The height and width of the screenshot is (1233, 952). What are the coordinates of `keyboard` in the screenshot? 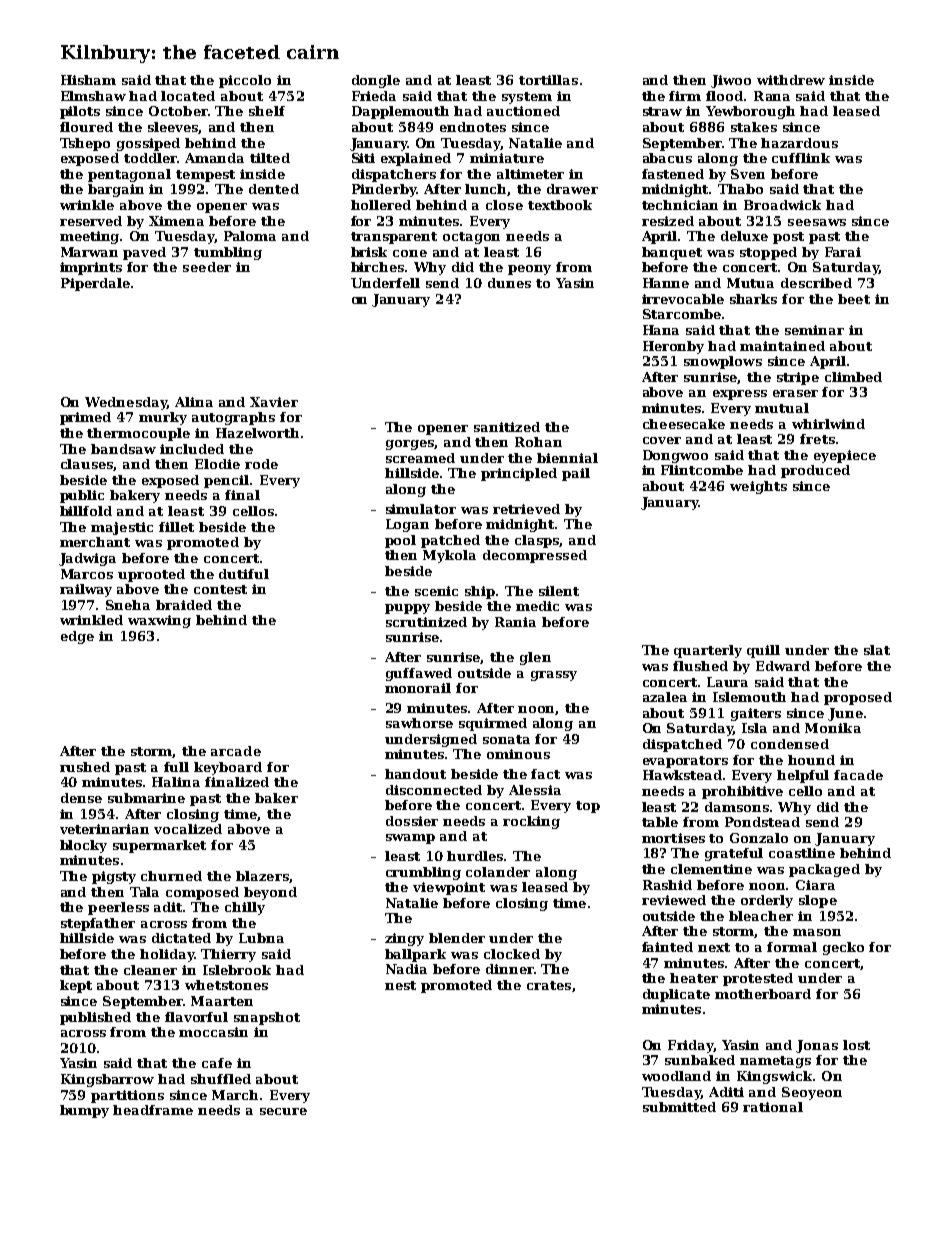 It's located at (228, 768).
